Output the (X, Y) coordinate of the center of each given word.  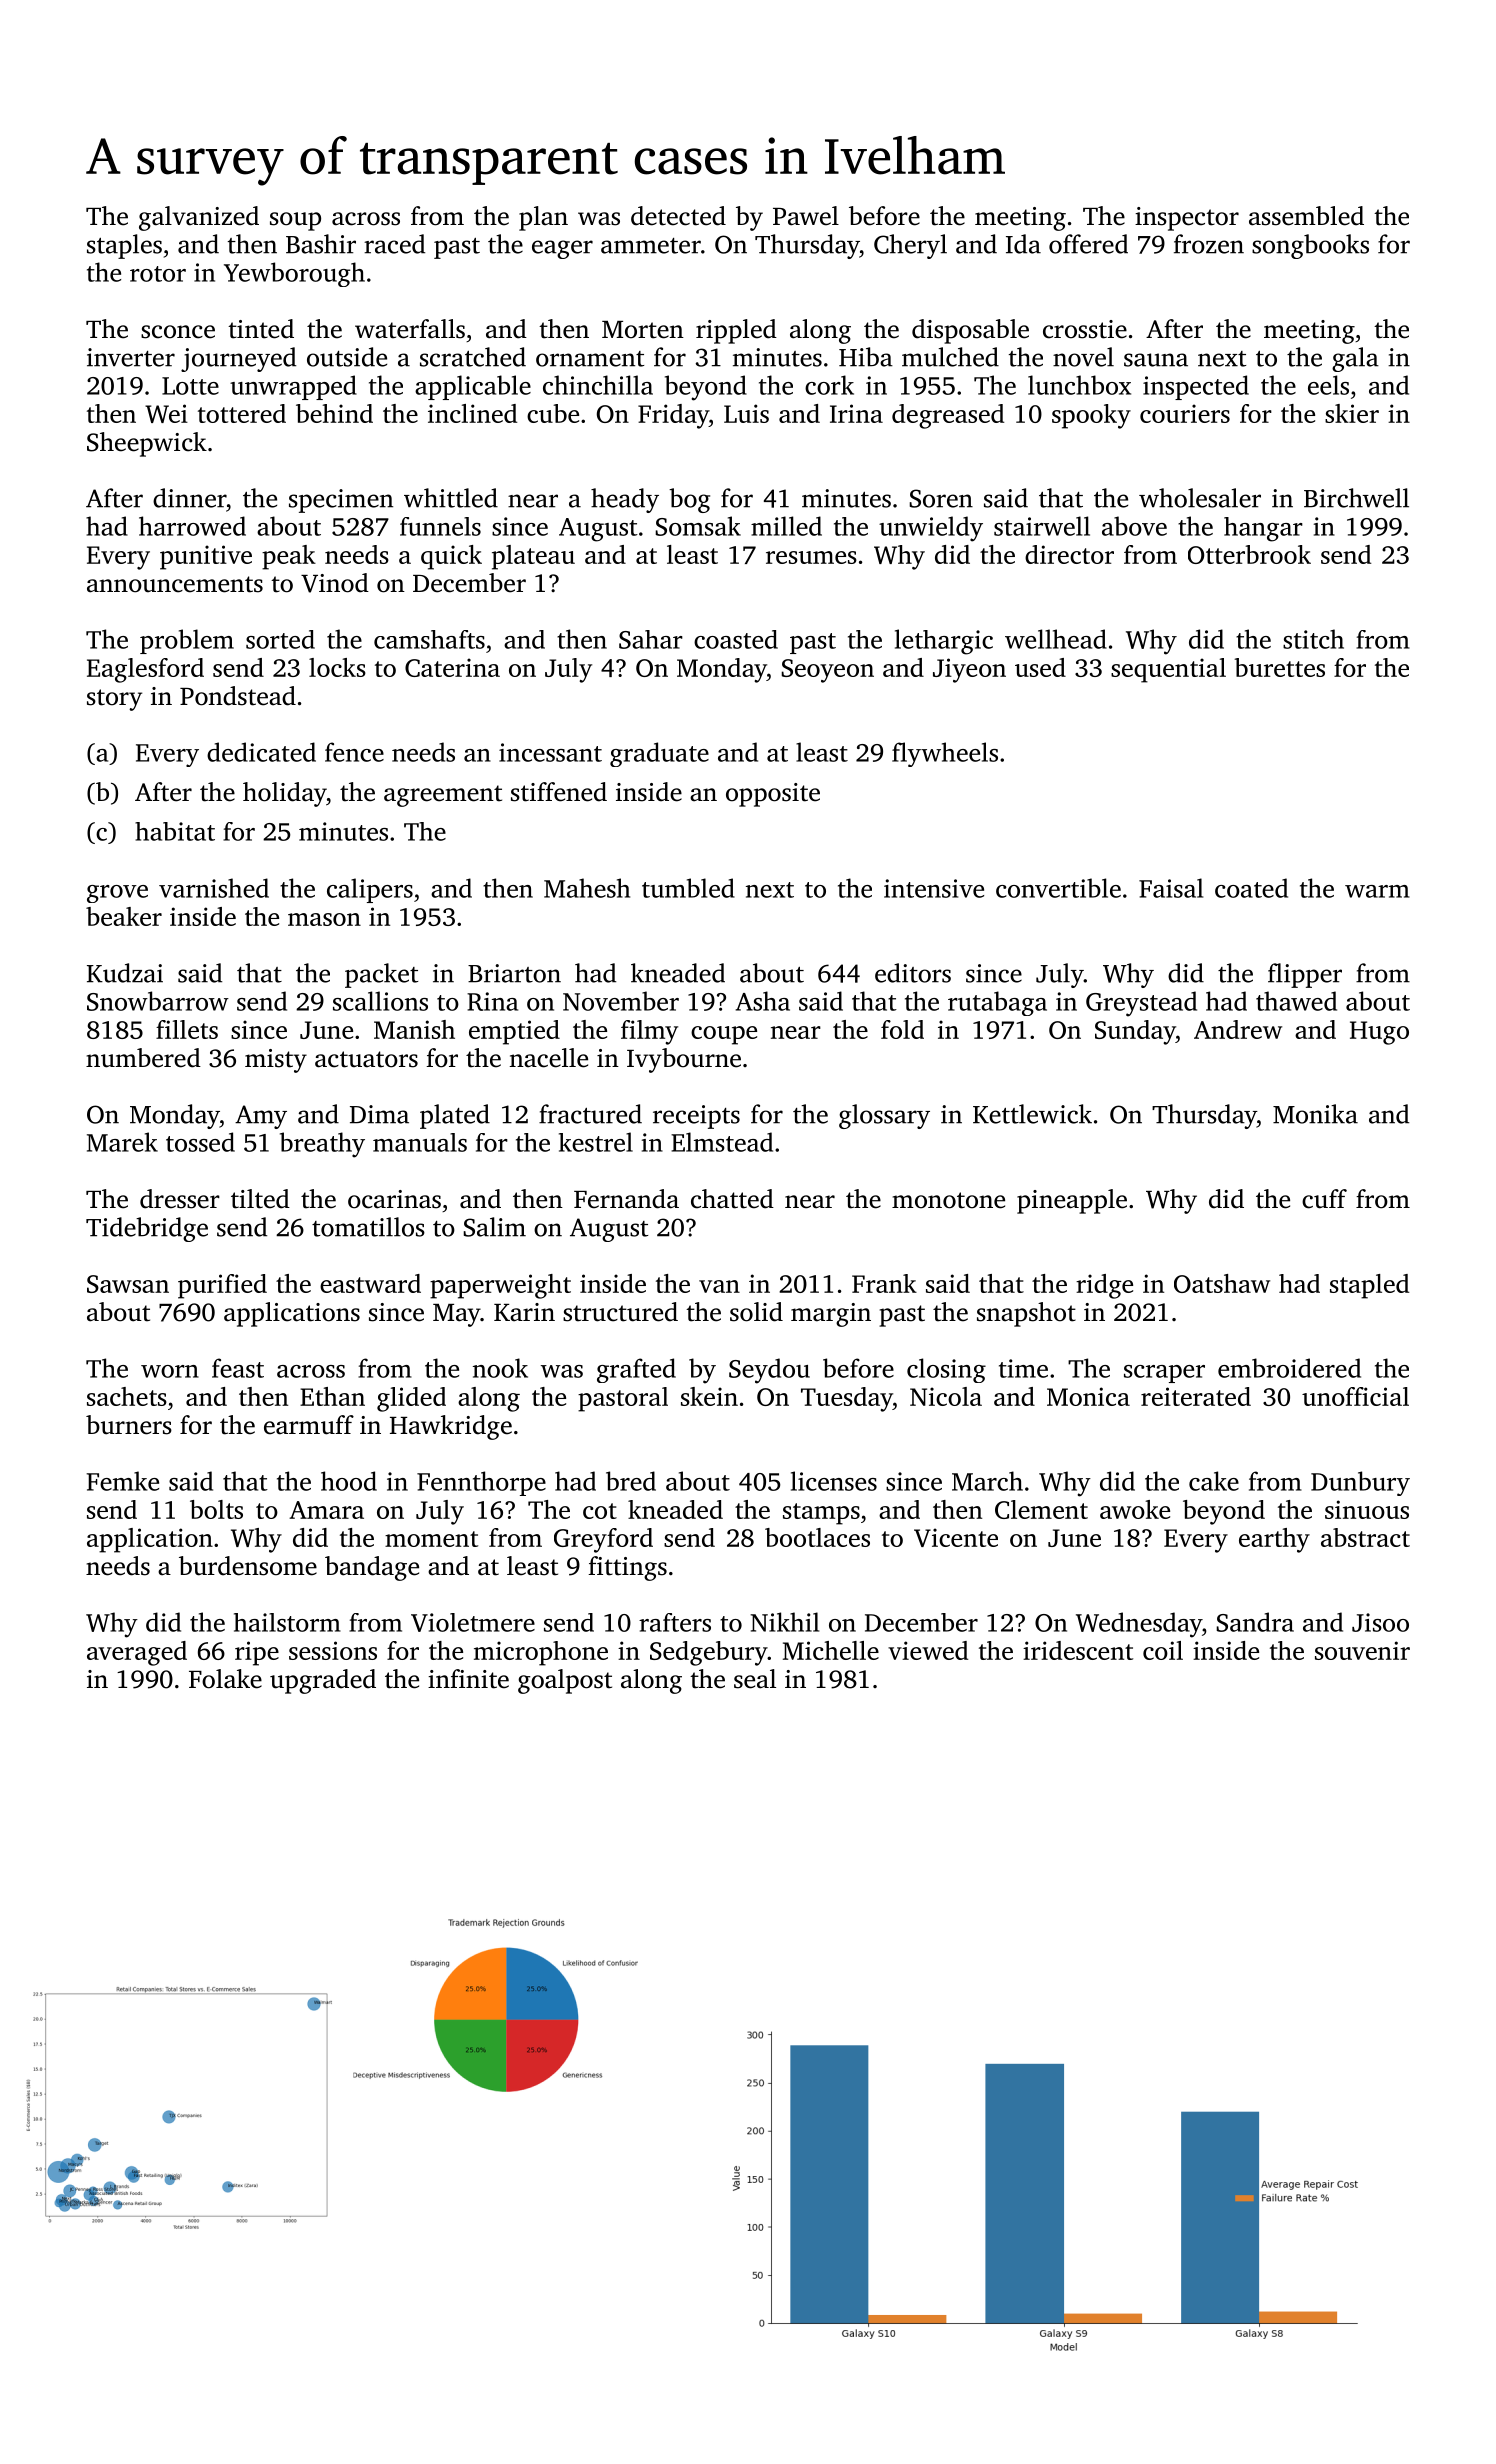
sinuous (1367, 1509)
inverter (131, 357)
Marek (122, 1142)
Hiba (866, 357)
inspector (1187, 219)
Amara (326, 1510)
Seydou (769, 1371)
